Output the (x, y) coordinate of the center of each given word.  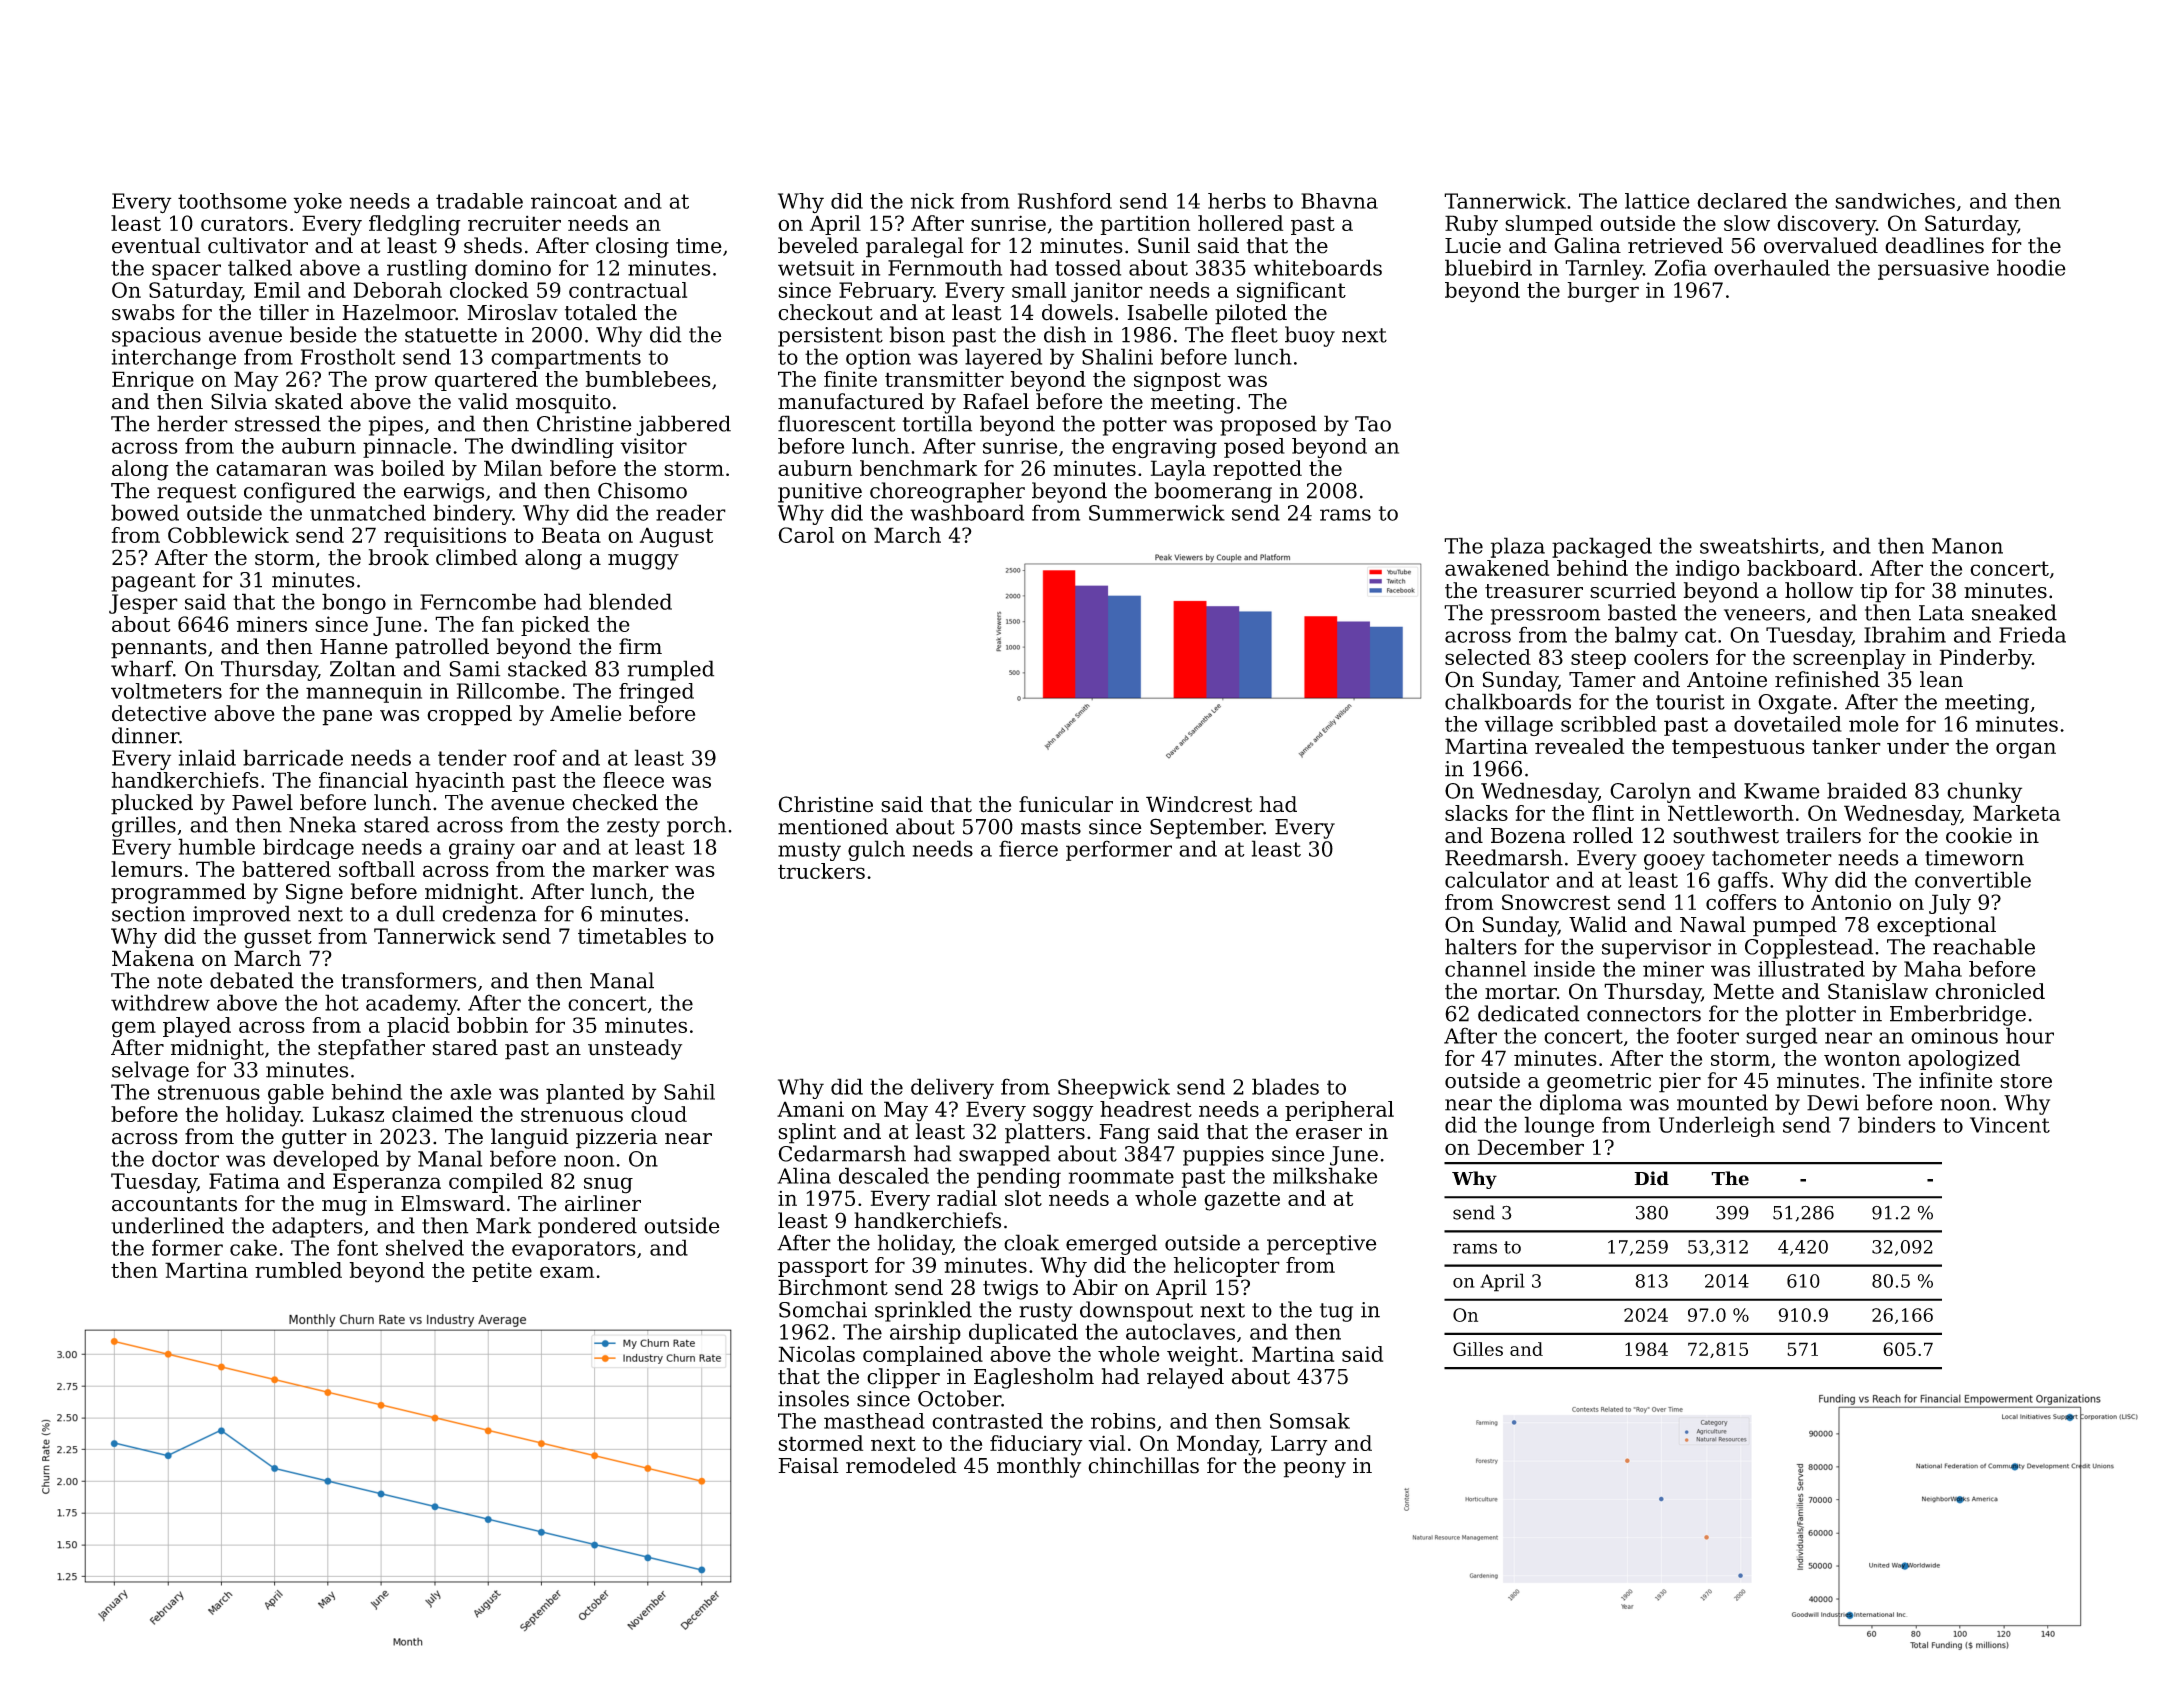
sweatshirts (1759, 545)
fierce (1028, 848)
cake (253, 1247)
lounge (1559, 1126)
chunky (1984, 792)
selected (1488, 657)
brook (398, 557)
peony (1315, 1470)
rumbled (298, 1270)
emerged (1111, 1244)
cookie (1979, 835)
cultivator (258, 245)
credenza (489, 913)
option (878, 359)
